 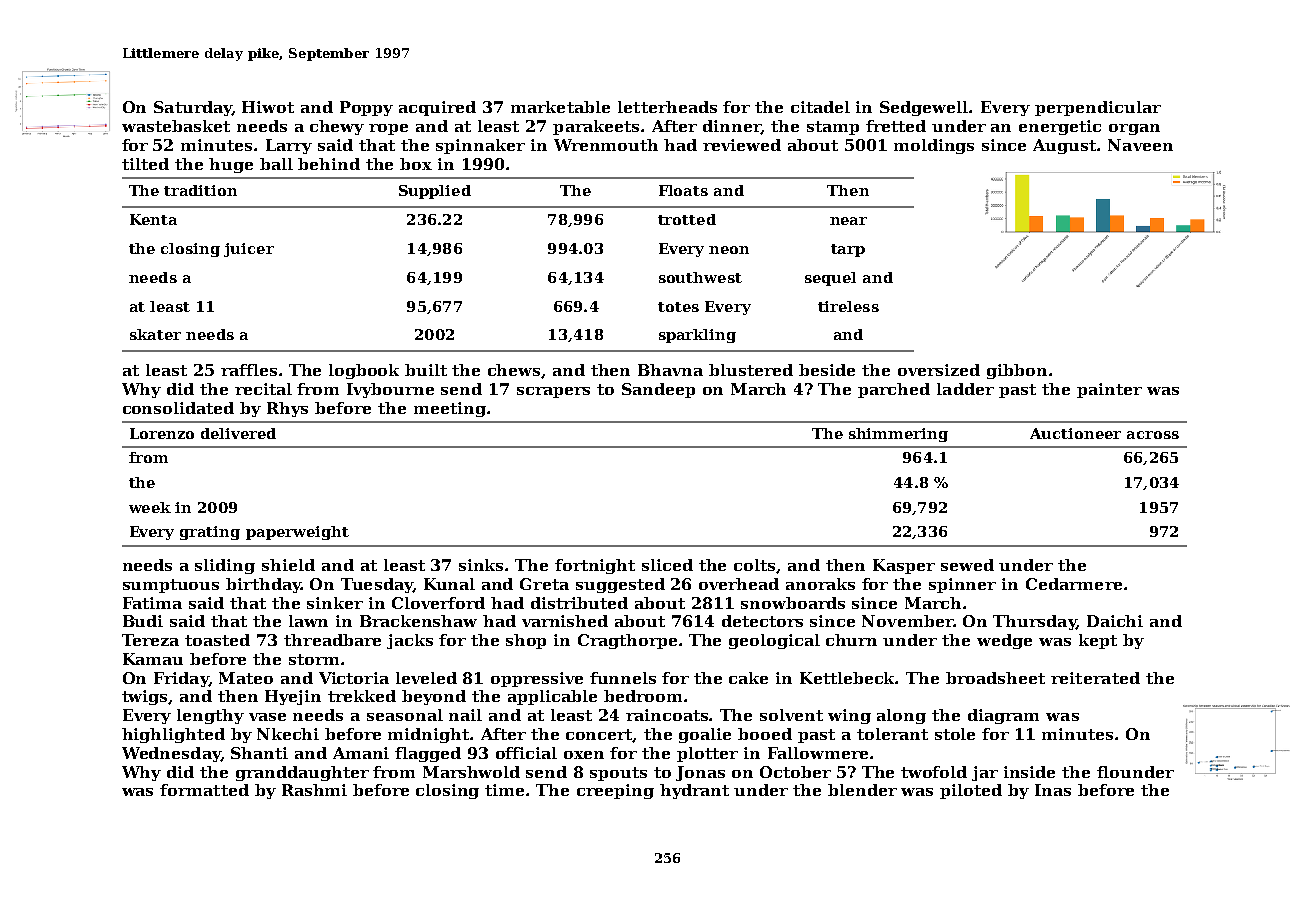 What do you see at coordinates (314, 790) in the page?
I see `Rashmi` at bounding box center [314, 790].
